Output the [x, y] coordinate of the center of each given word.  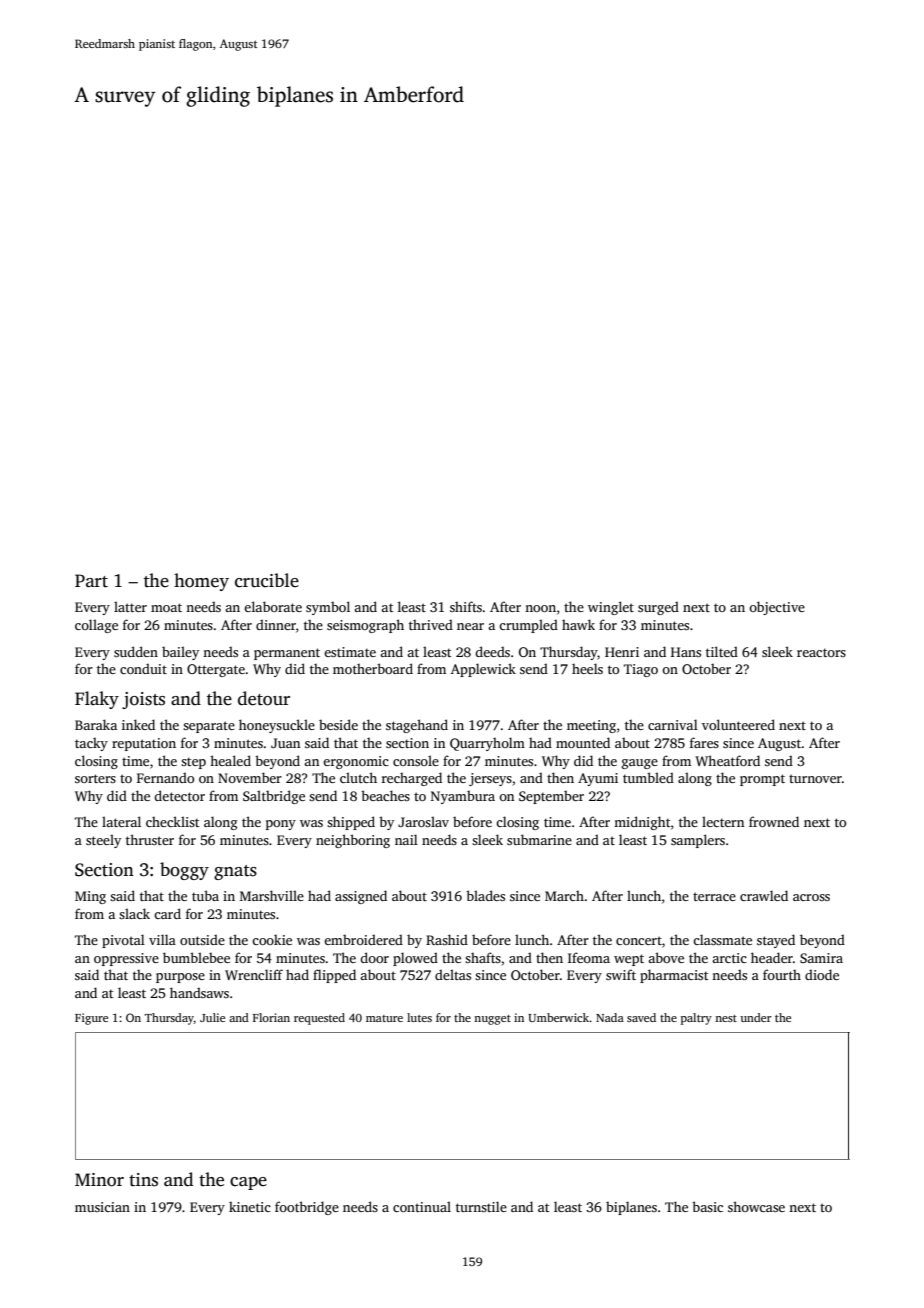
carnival [673, 724]
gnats [235, 872]
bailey [180, 653]
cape [248, 1183]
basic [707, 1206]
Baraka [96, 724]
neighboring [353, 841]
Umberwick [559, 1017]
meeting [591, 726]
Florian [271, 1017]
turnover [815, 778]
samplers [698, 841]
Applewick [483, 670]
